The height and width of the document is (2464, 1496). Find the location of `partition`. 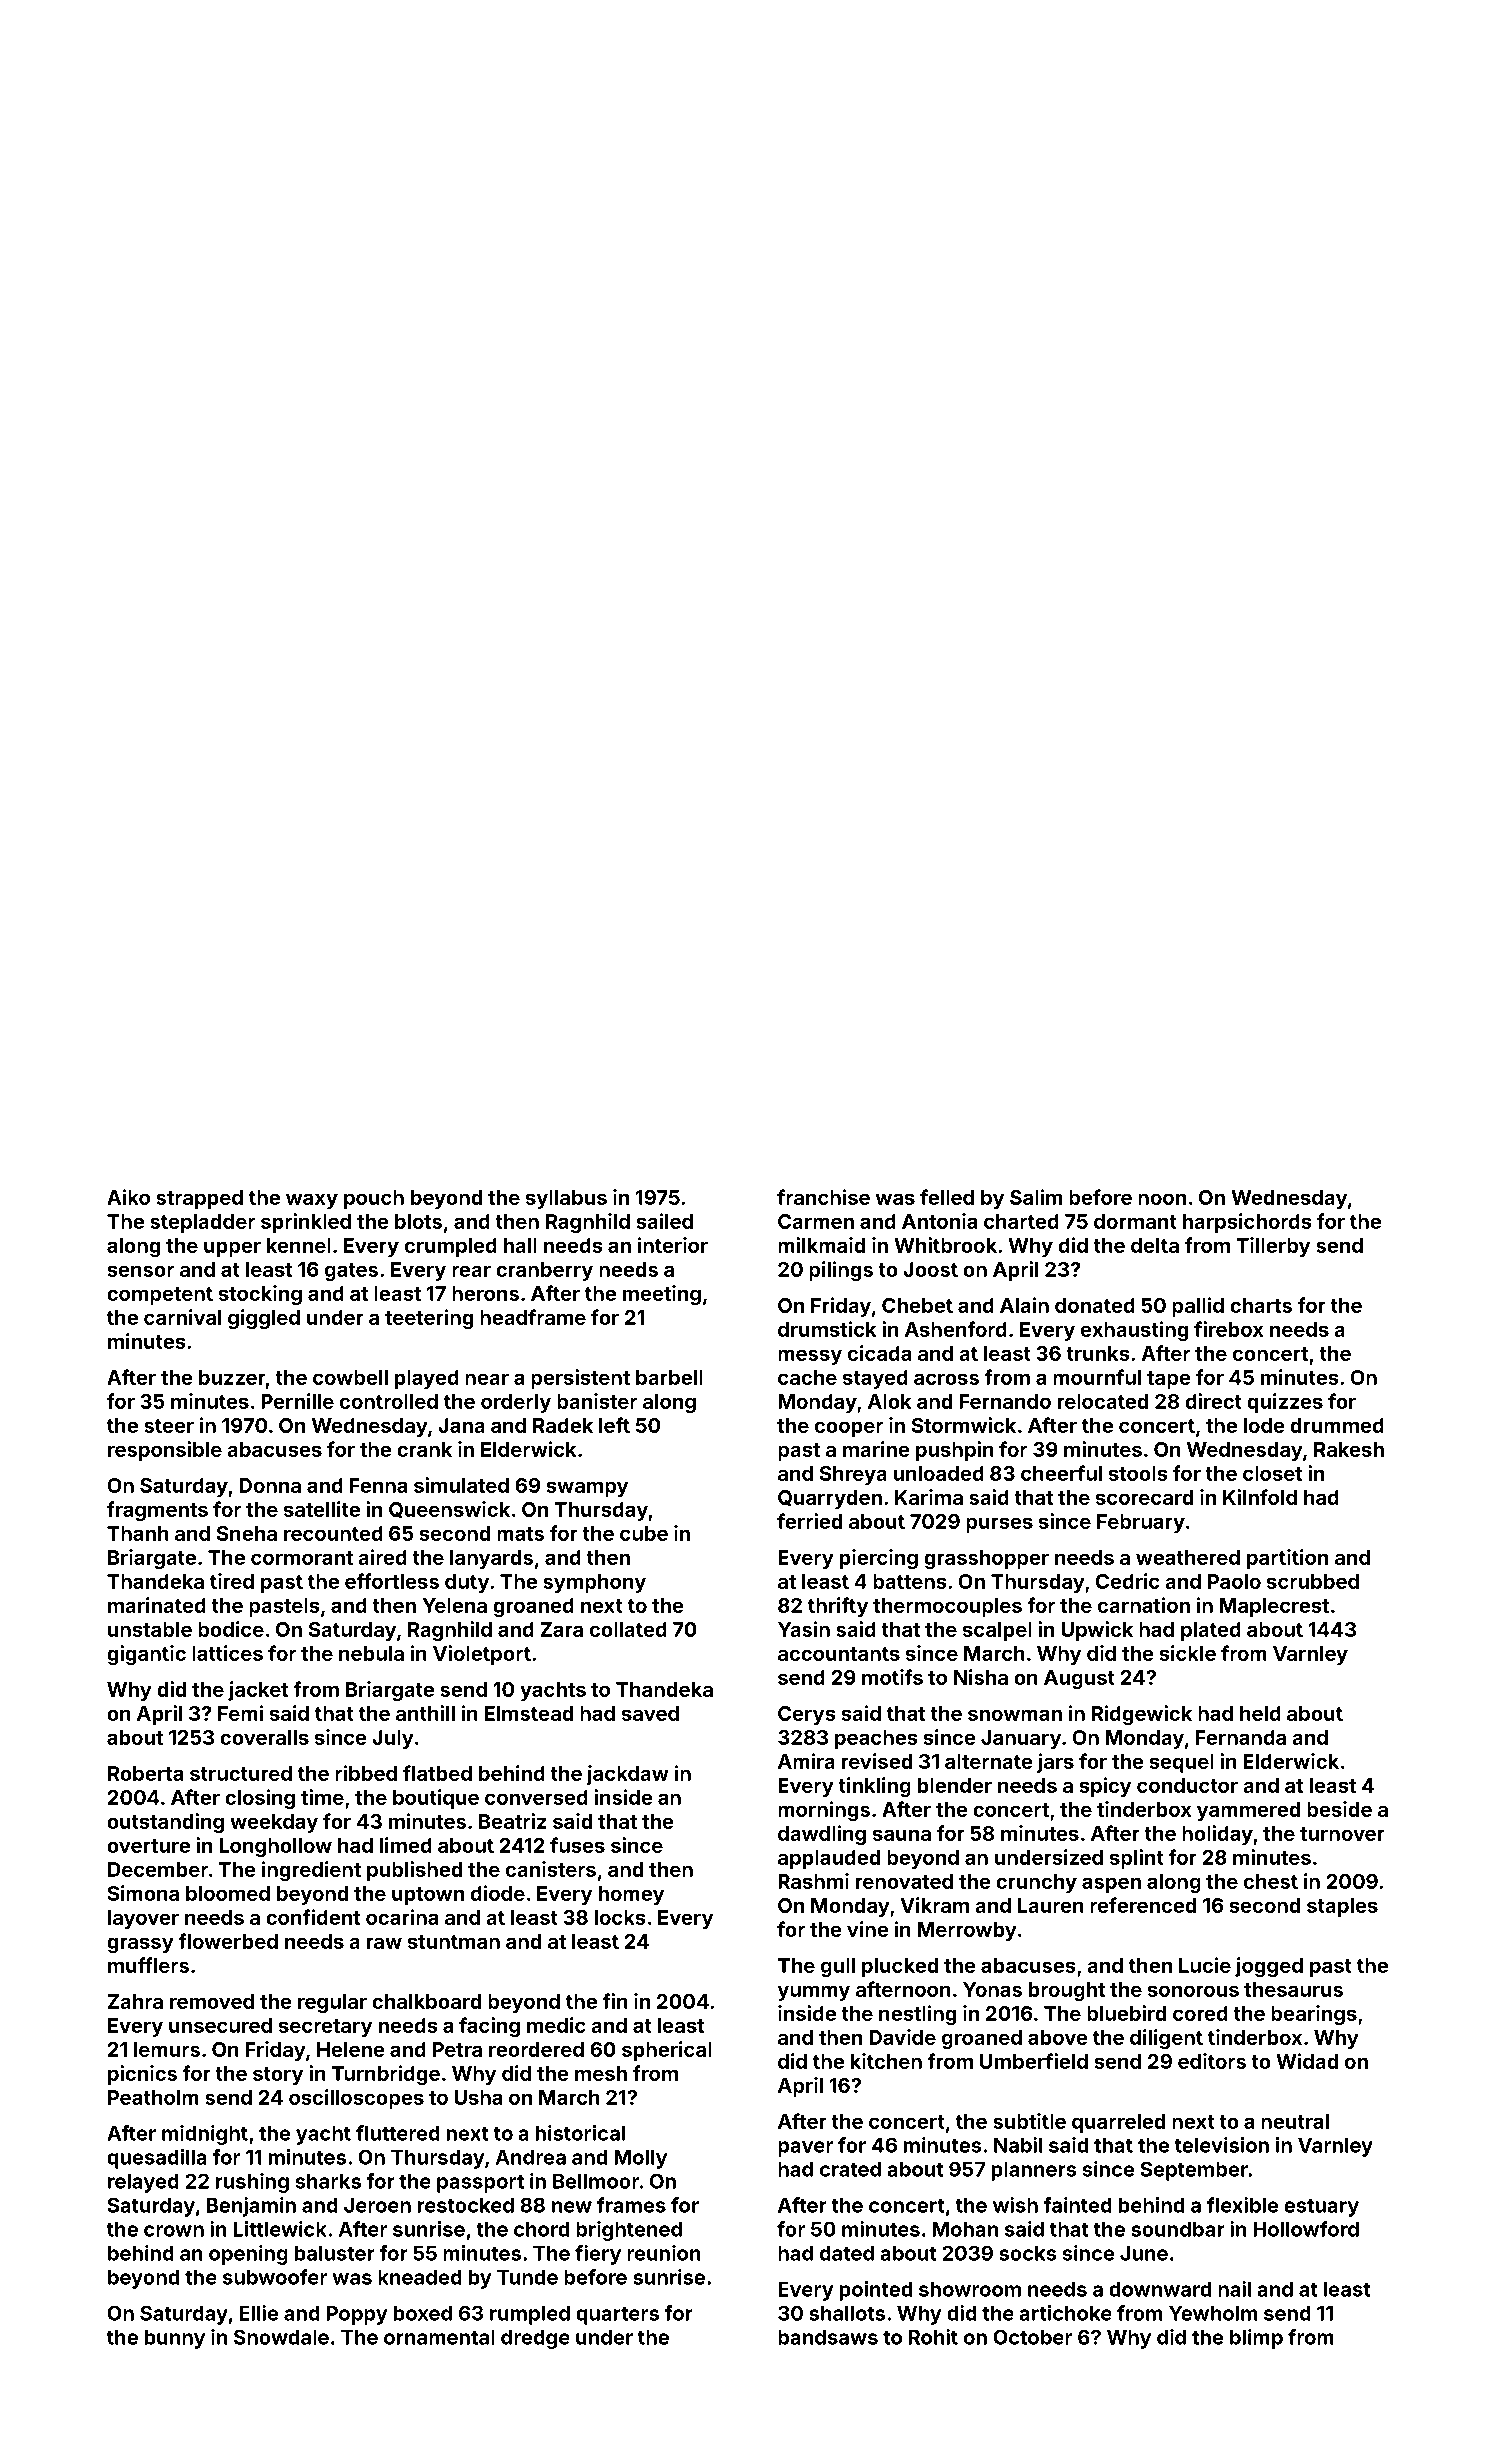

partition is located at coordinates (1287, 1559).
